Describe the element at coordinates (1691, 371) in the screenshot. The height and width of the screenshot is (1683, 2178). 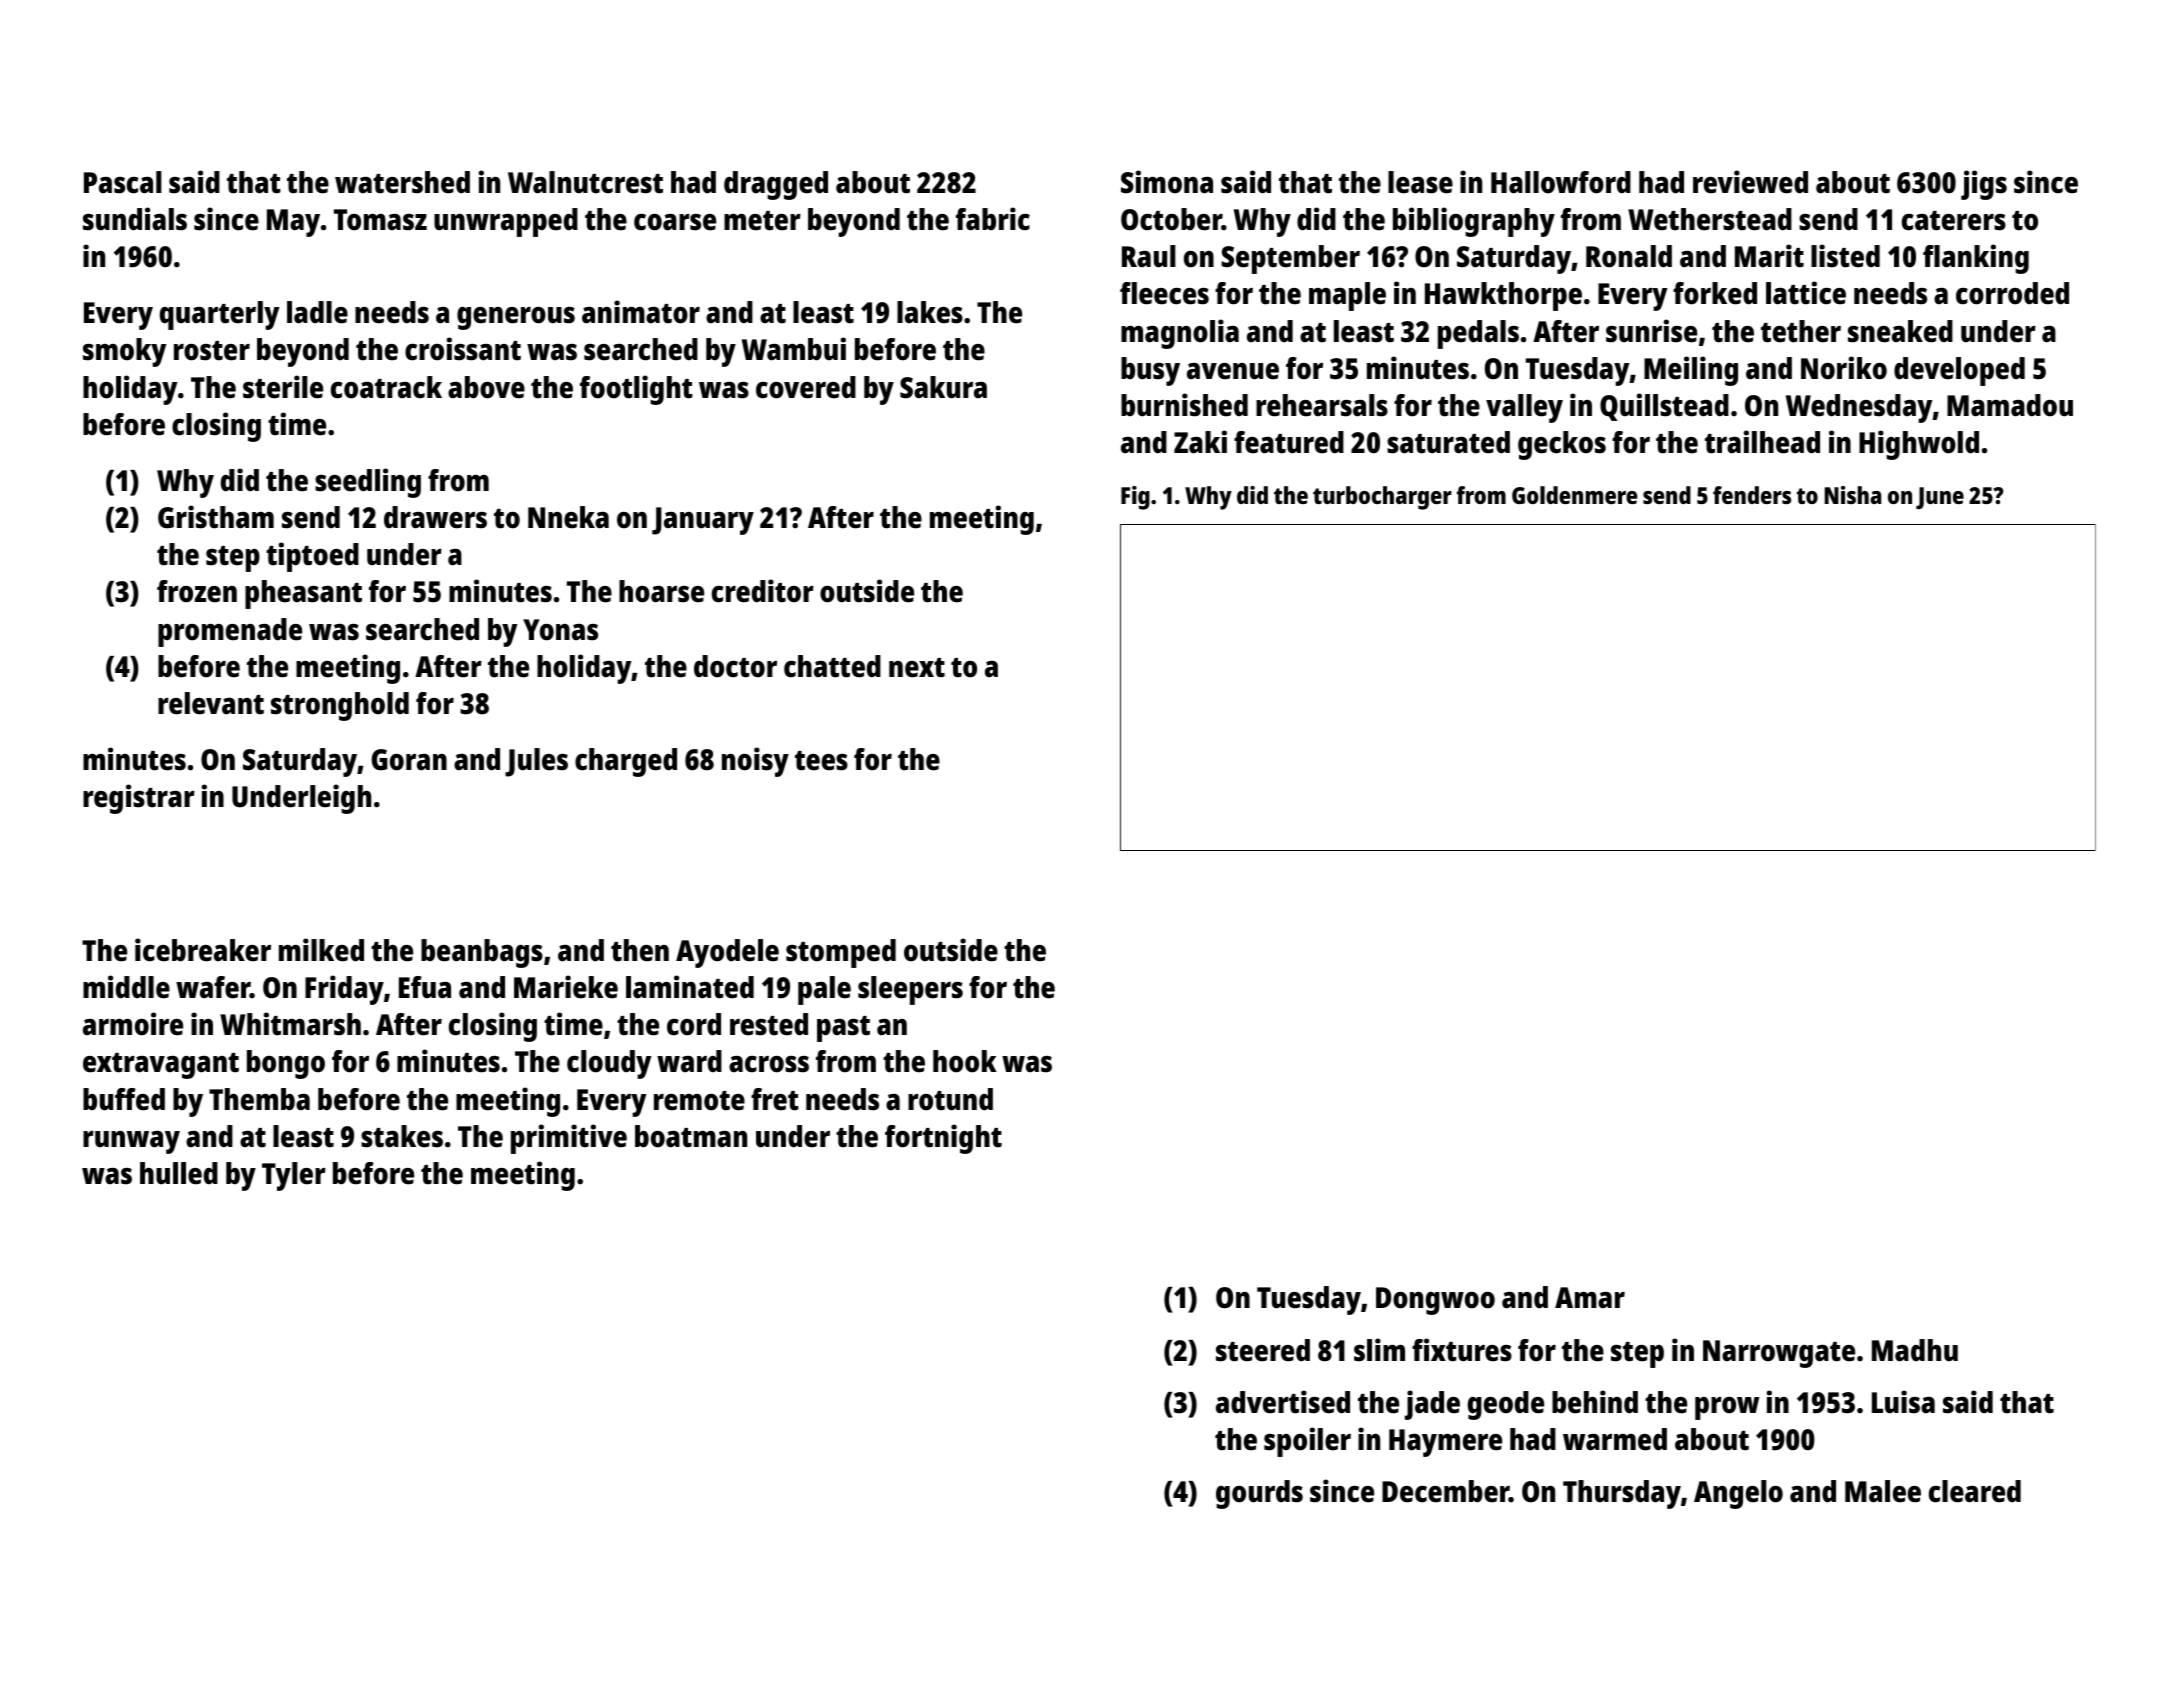
I see `Meiling` at that location.
